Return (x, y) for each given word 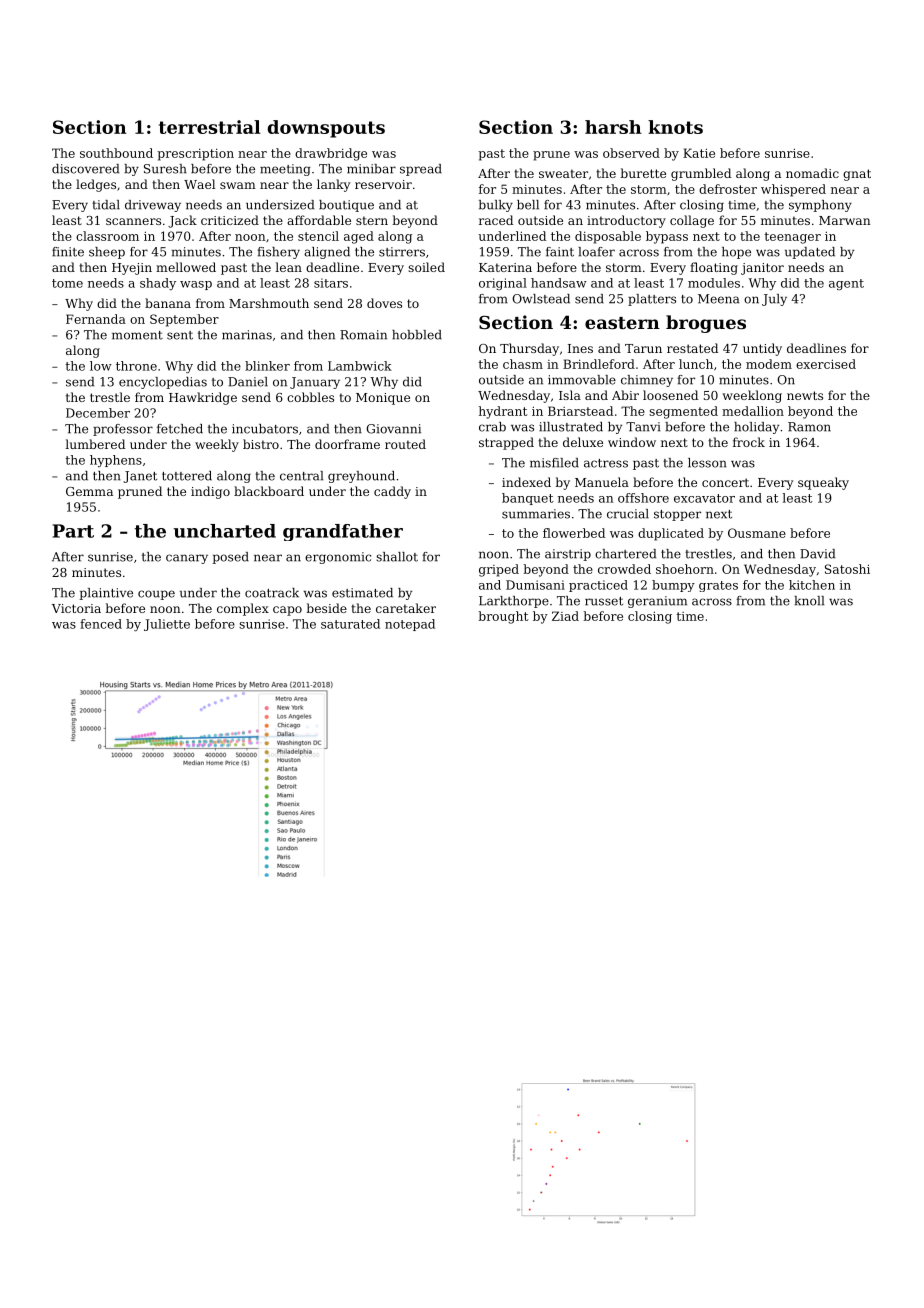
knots (675, 127)
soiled (426, 267)
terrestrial (210, 127)
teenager (792, 238)
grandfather (343, 532)
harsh (613, 127)
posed (230, 558)
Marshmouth (269, 303)
